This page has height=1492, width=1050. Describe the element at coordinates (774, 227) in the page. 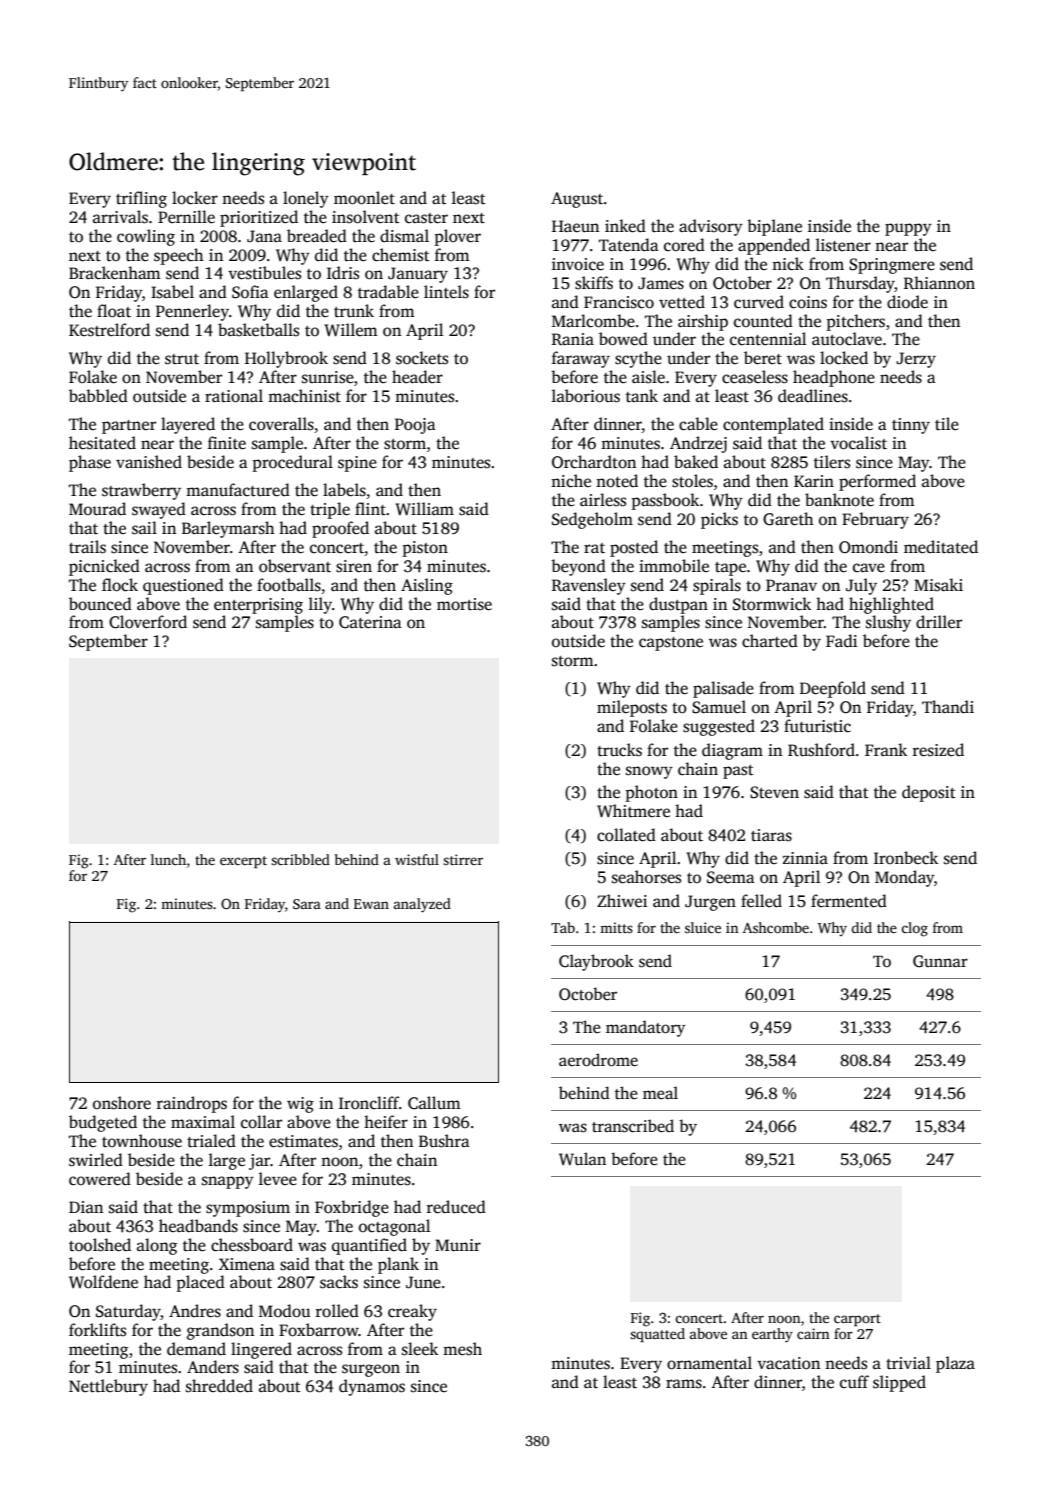

I see `biplane` at that location.
